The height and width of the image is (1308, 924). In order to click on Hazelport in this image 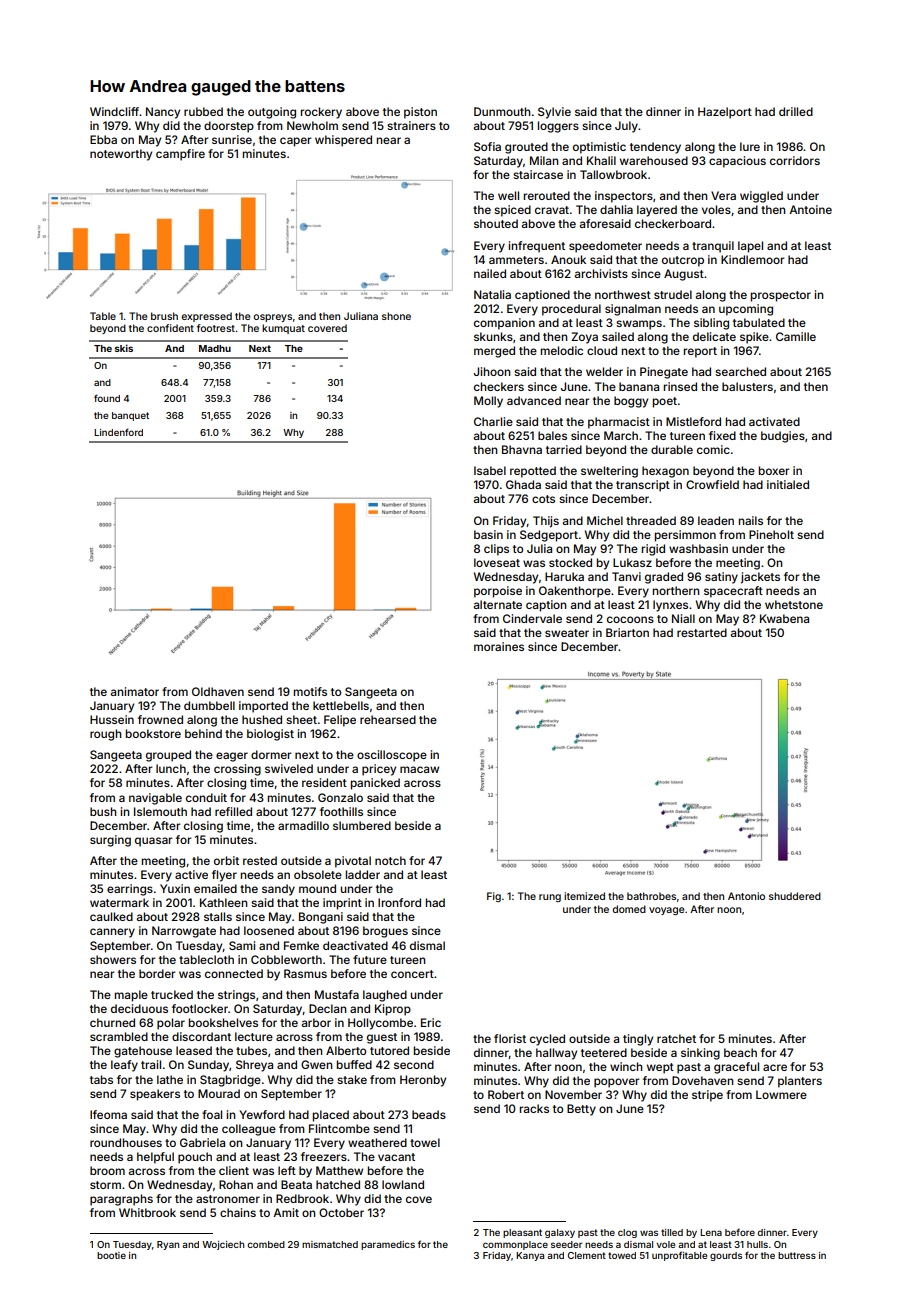, I will do `click(725, 113)`.
